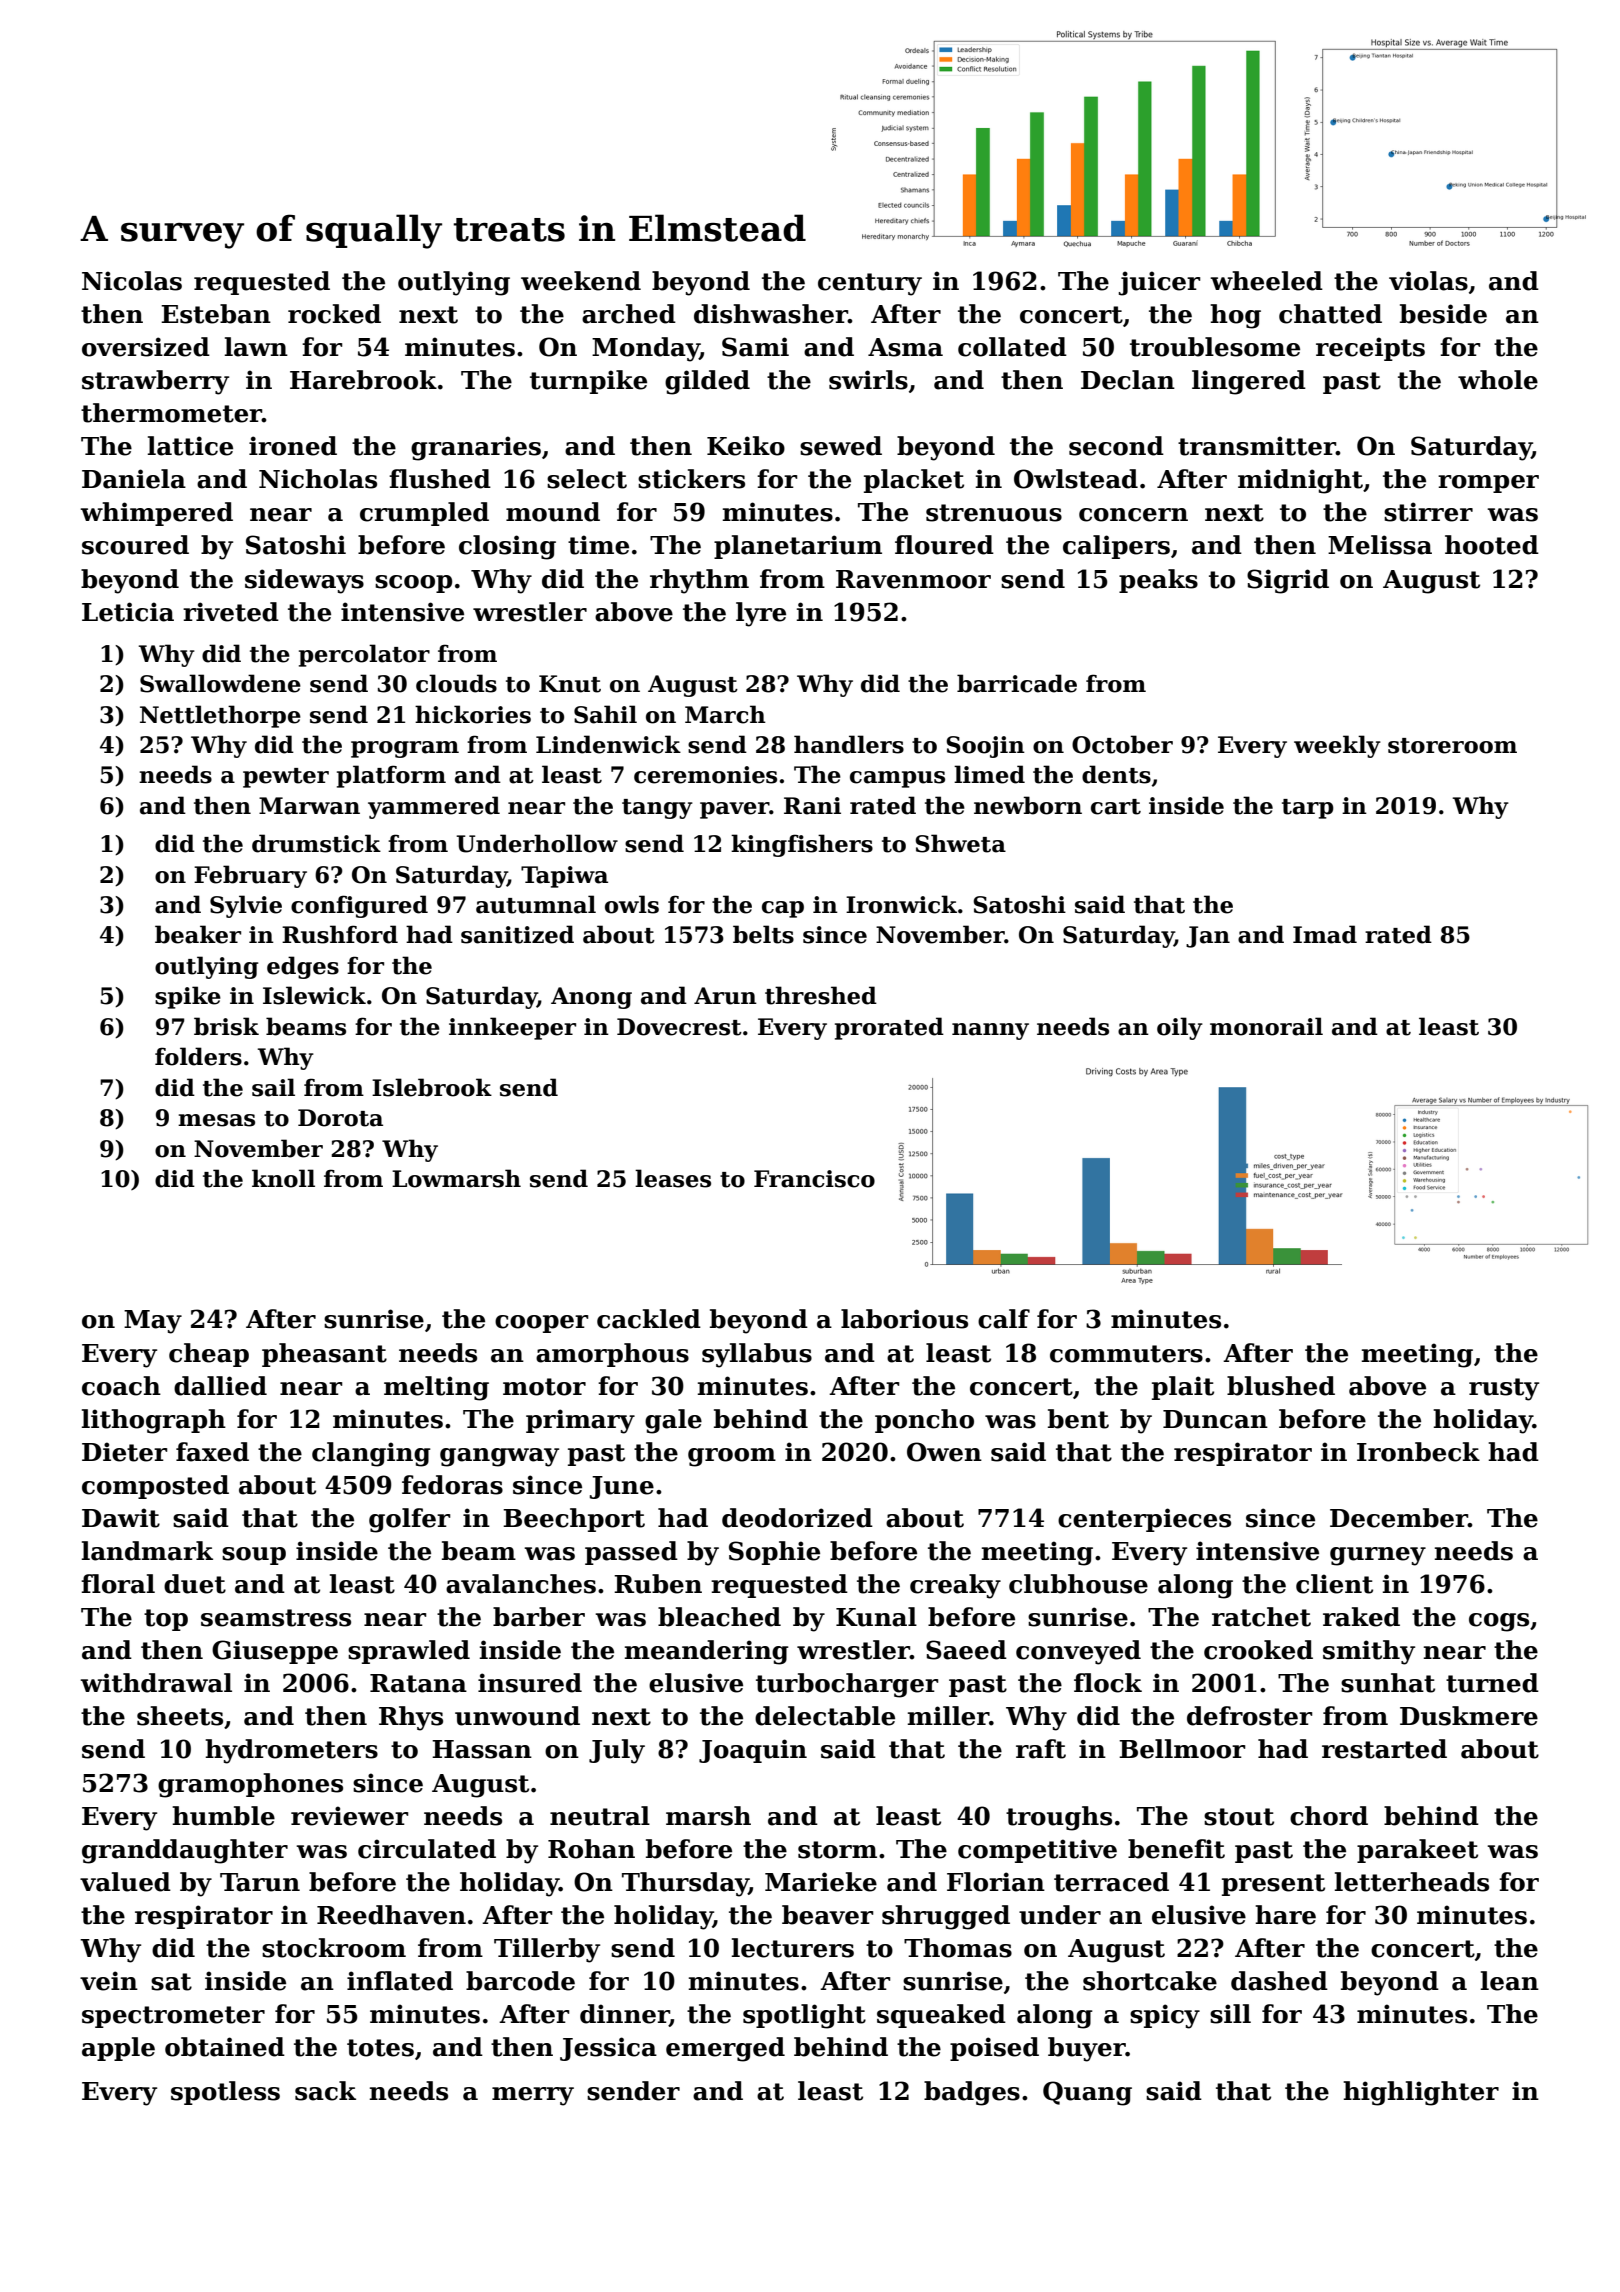  What do you see at coordinates (155, 382) in the screenshot?
I see `strawberry` at bounding box center [155, 382].
